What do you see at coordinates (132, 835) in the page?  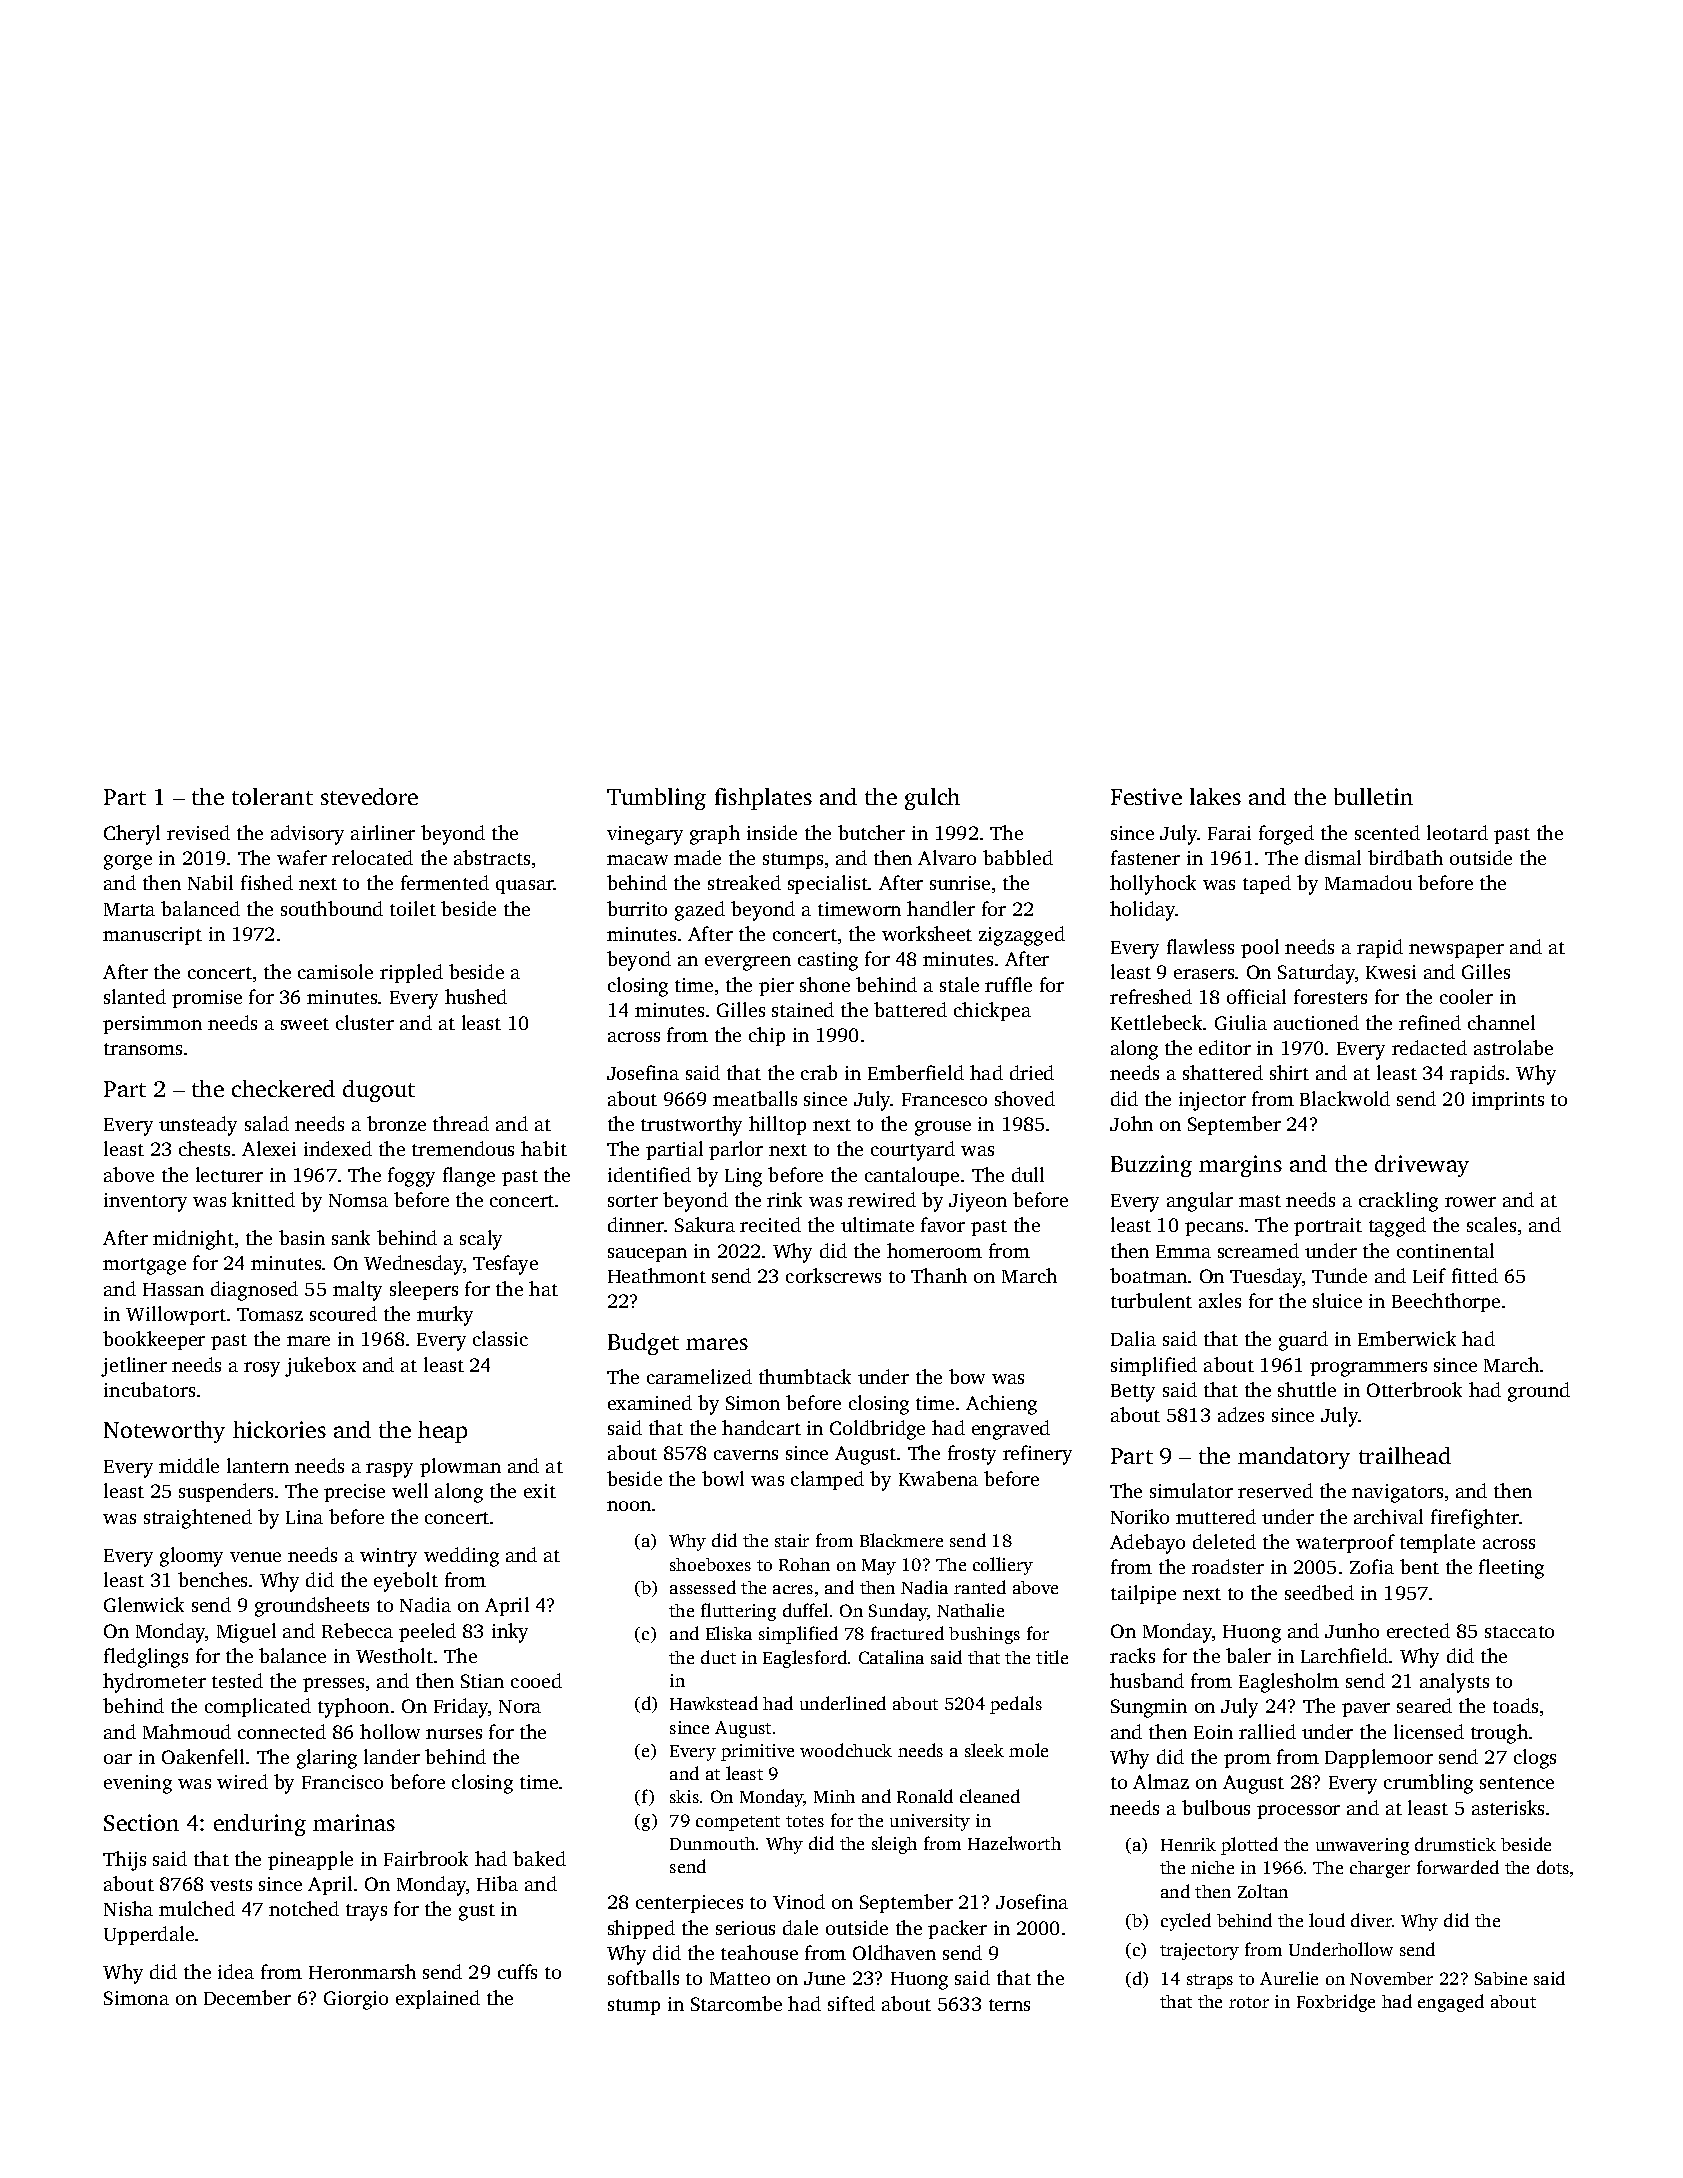 I see `Cheryl` at bounding box center [132, 835].
